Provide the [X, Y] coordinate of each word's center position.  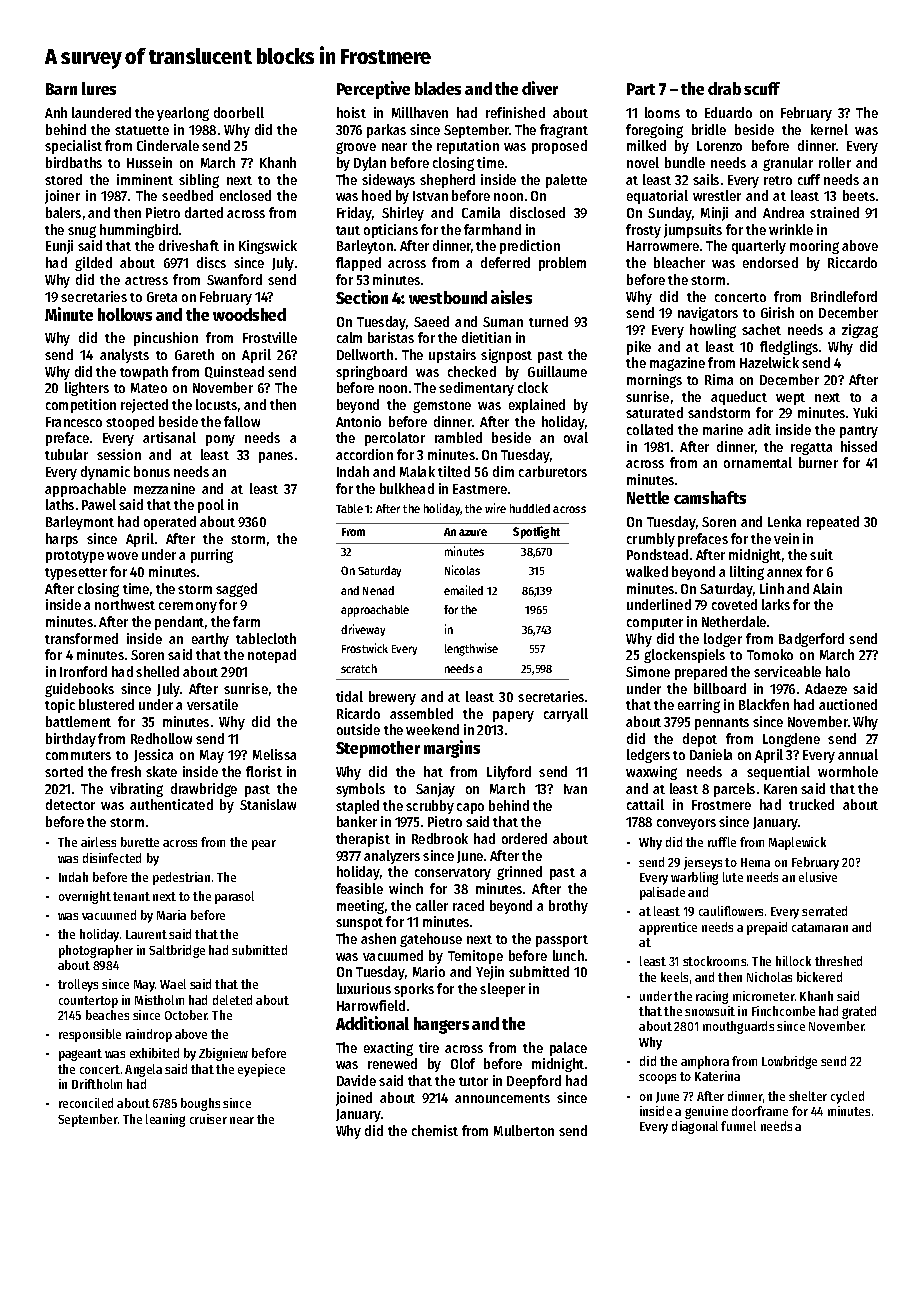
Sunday [670, 214]
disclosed [537, 212]
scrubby [430, 807]
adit [759, 429]
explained [537, 406]
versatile [212, 704]
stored [63, 179]
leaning [165, 1120]
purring [212, 556]
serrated [824, 911]
